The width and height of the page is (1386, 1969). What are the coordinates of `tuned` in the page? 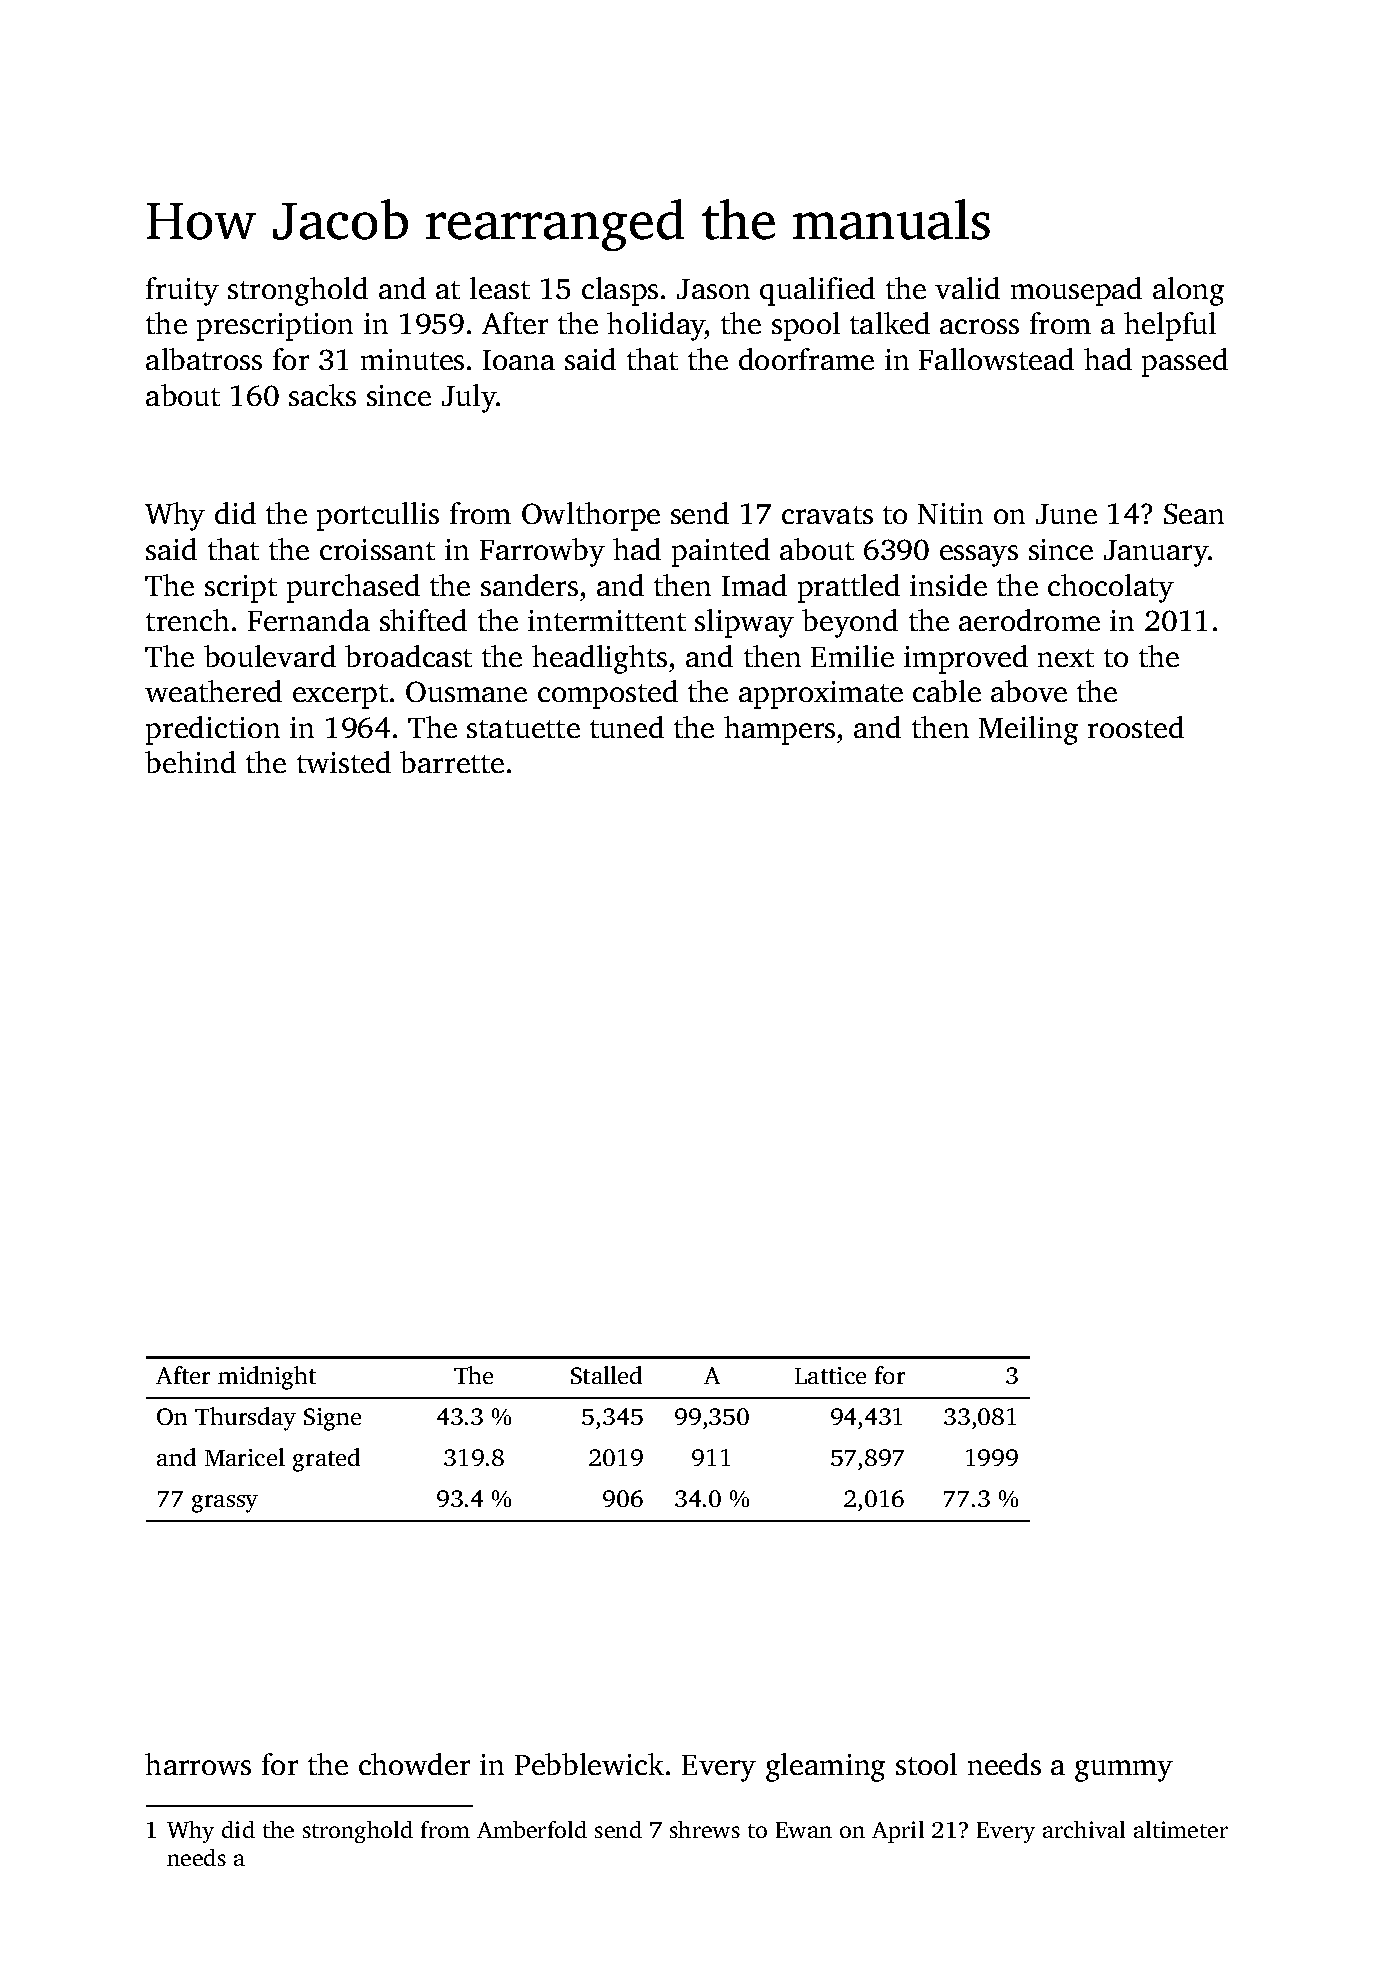 It's located at (627, 727).
